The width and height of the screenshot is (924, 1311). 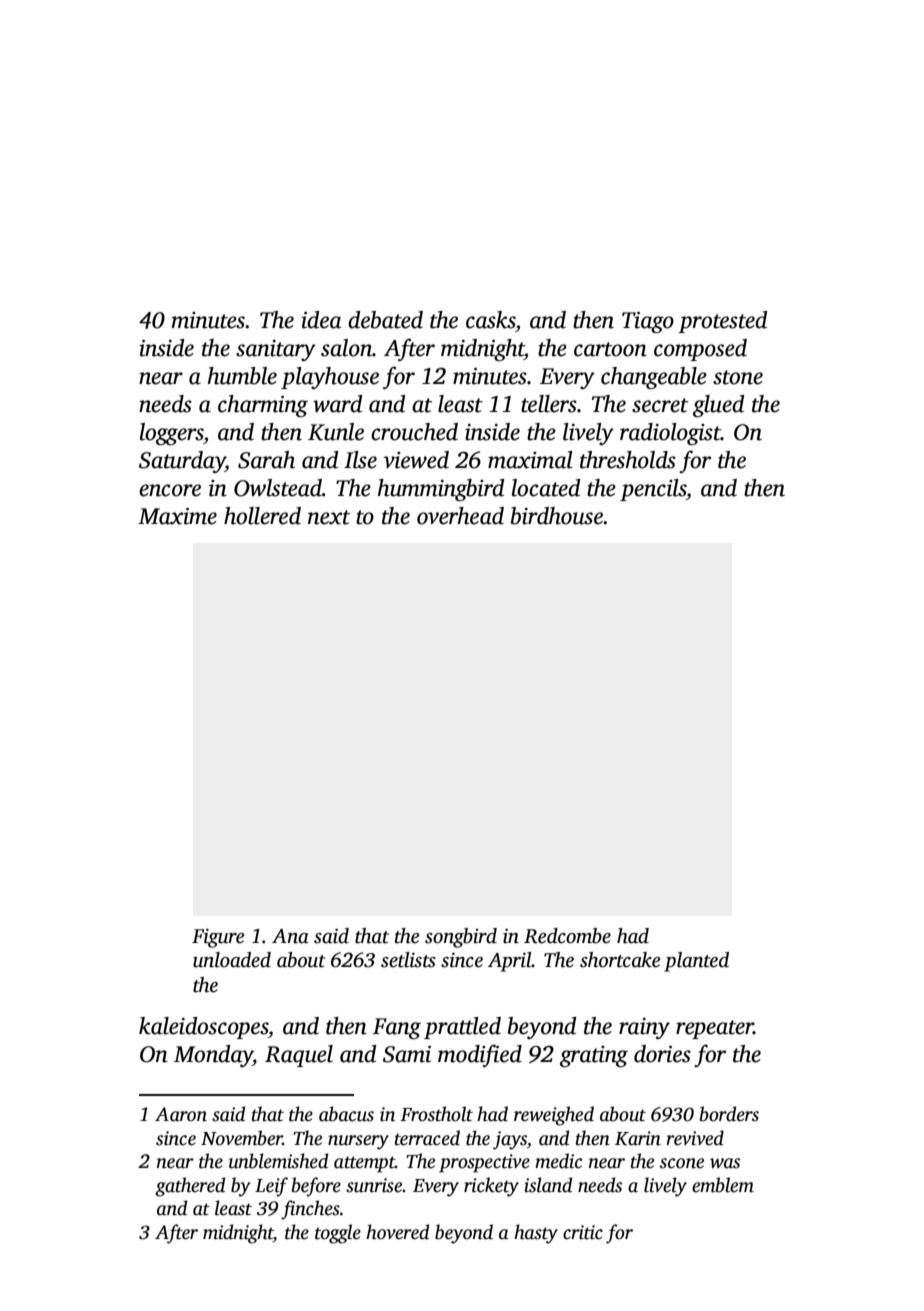 I want to click on birdhouse, so click(x=557, y=516).
